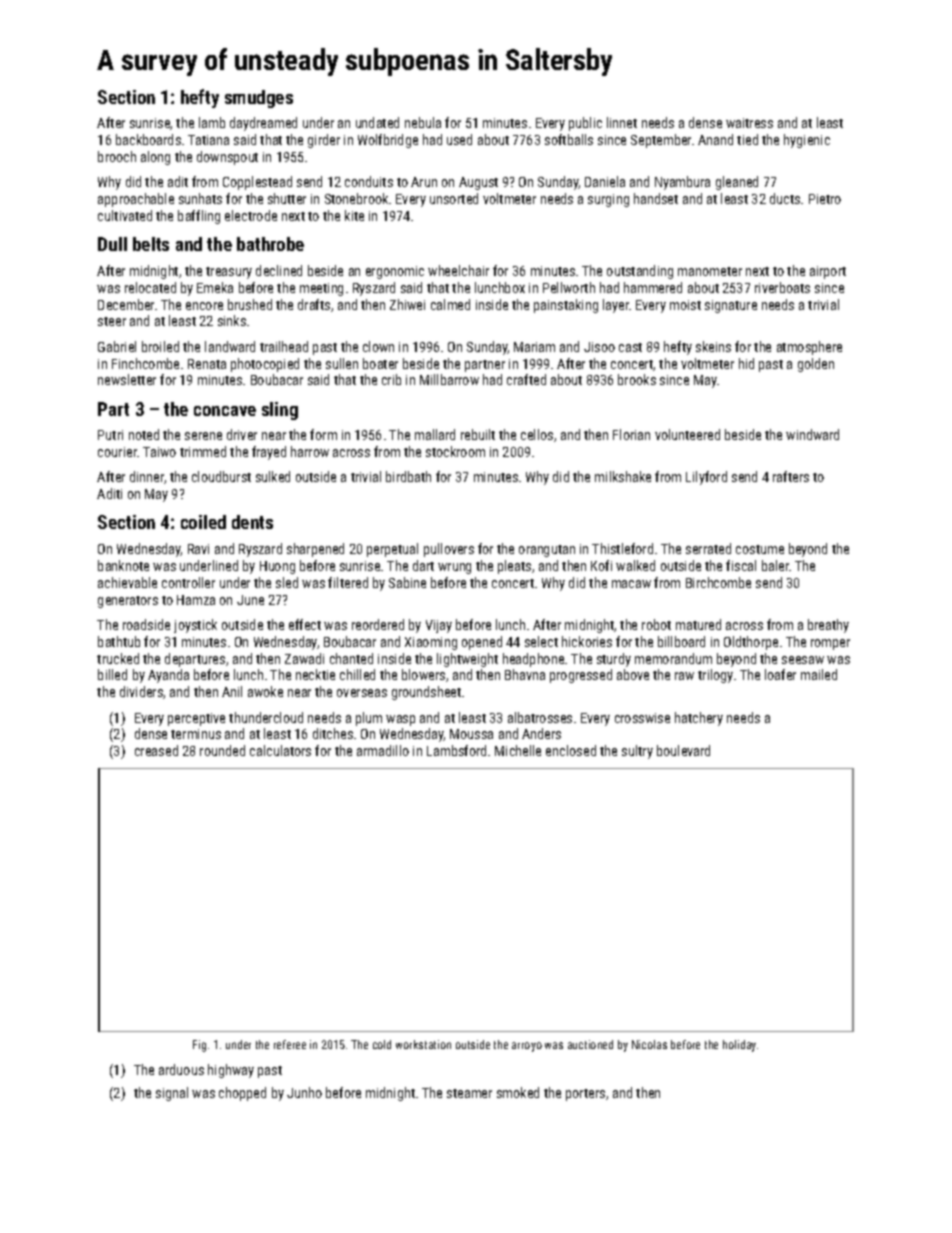 This image has height=1233, width=952. I want to click on baler, so click(775, 565).
